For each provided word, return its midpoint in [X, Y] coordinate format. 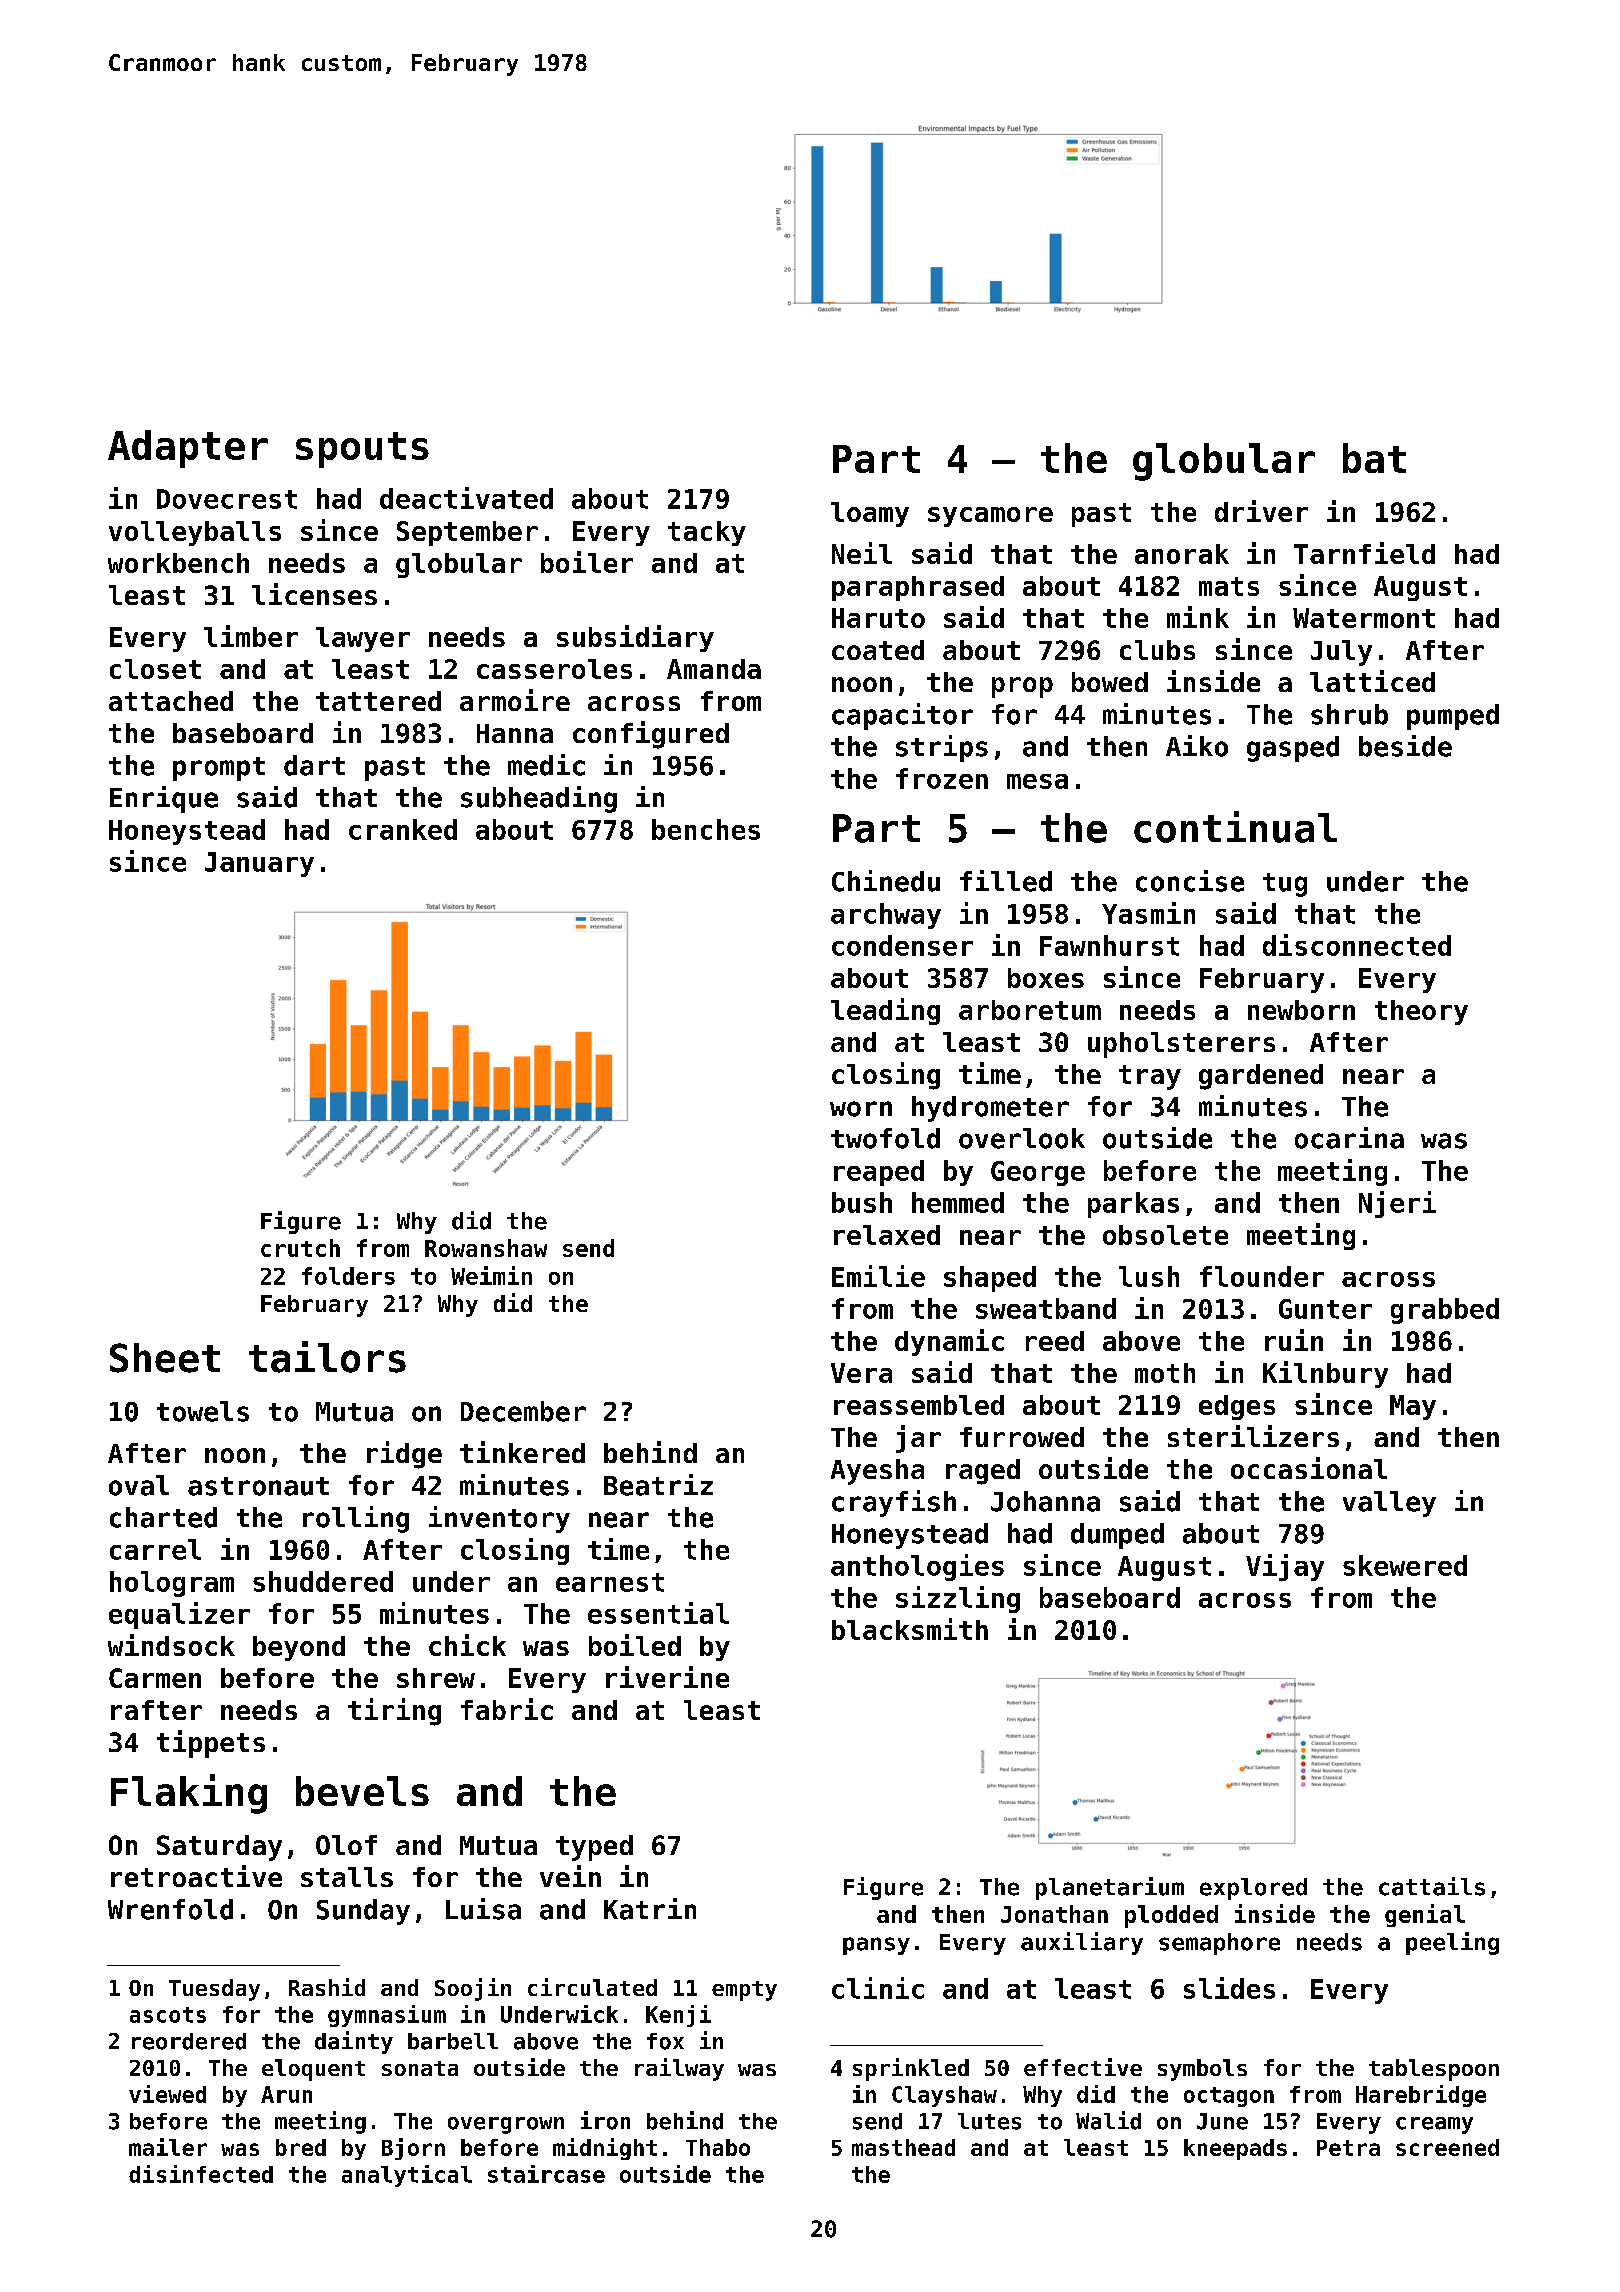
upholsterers [1181, 1045]
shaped [990, 1279]
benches [706, 829]
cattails [1432, 1886]
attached [171, 701]
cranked [403, 829]
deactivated [466, 498]
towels [203, 1411]
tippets [211, 1744]
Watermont [1364, 618]
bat [1374, 458]
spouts [362, 450]
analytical [407, 2176]
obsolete [1165, 1235]
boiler [587, 562]
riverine [667, 1677]
